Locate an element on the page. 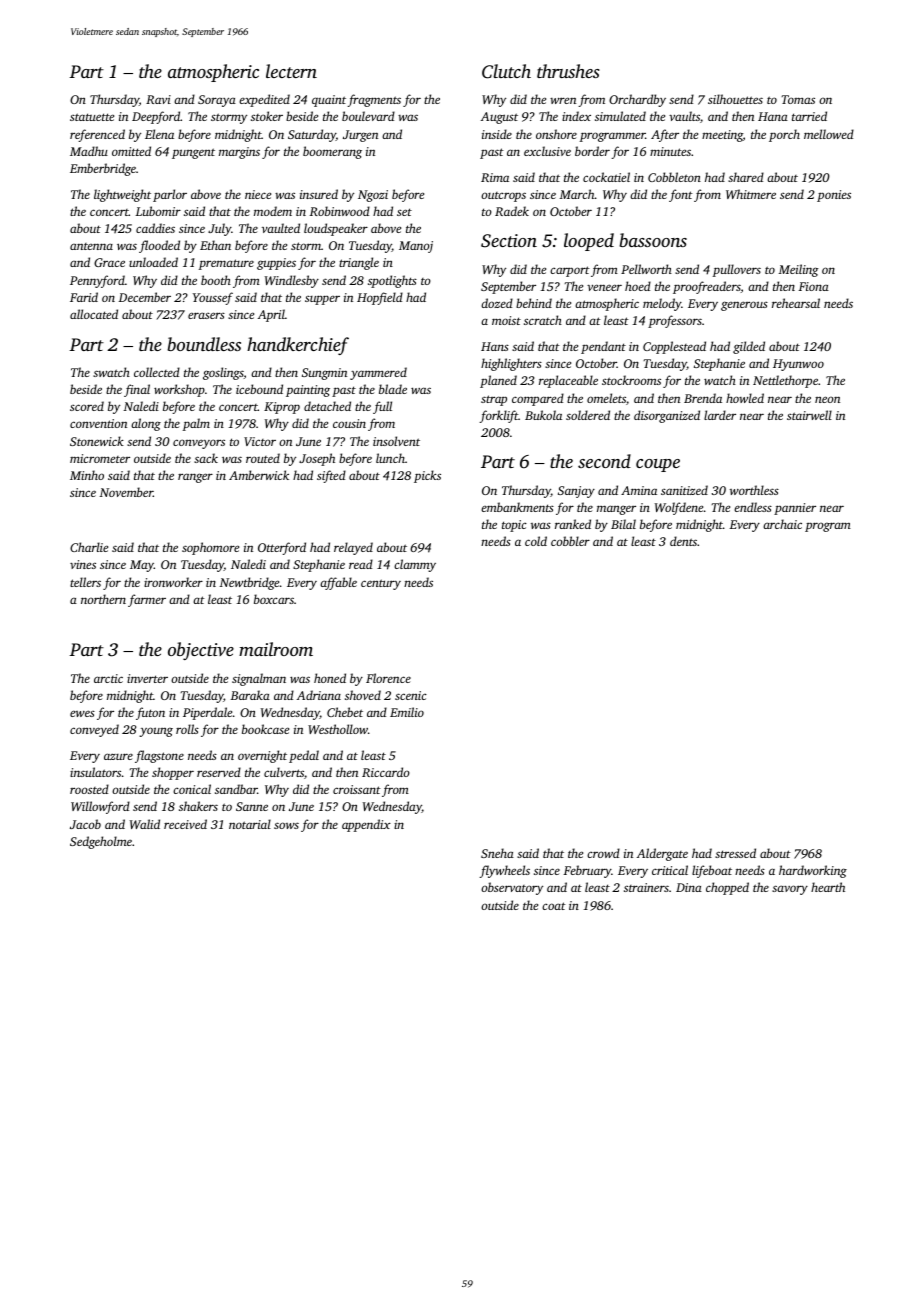 This image has height=1308, width=924. cockatiel is located at coordinates (606, 177).
